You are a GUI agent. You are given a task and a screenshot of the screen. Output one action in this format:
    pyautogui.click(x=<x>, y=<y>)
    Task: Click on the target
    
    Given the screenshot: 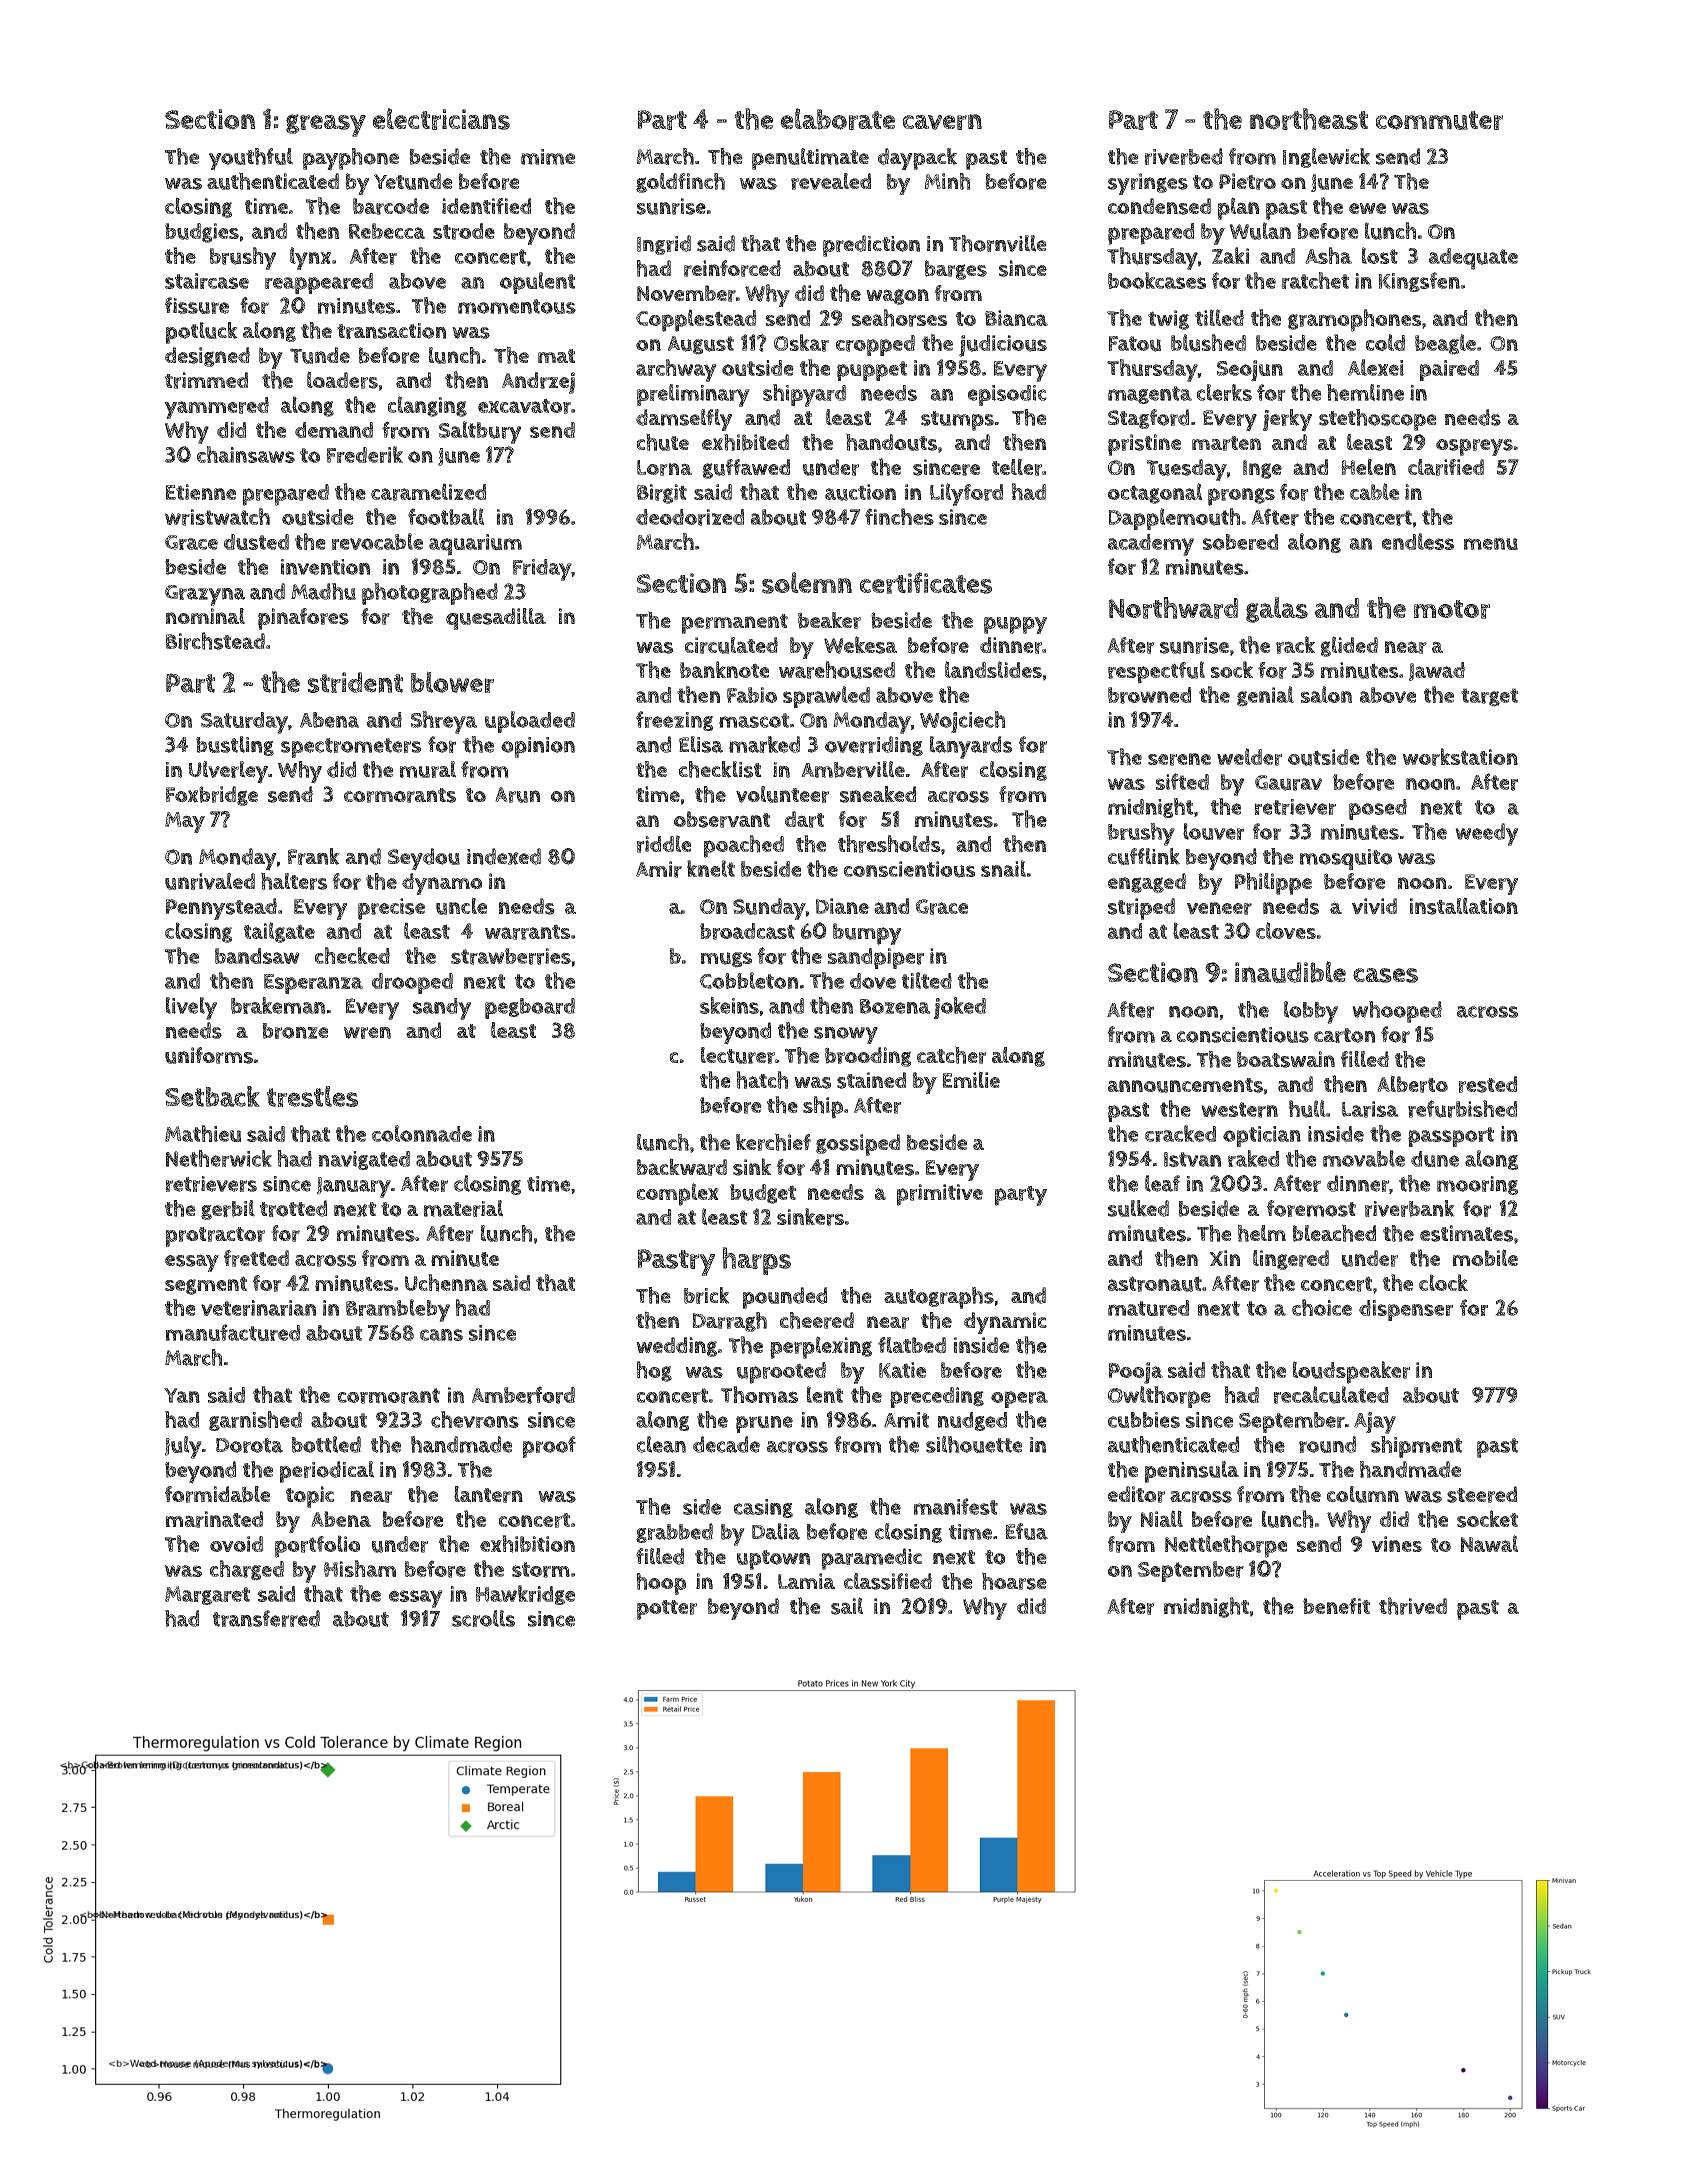 What is the action you would take?
    pyautogui.click(x=1489, y=697)
